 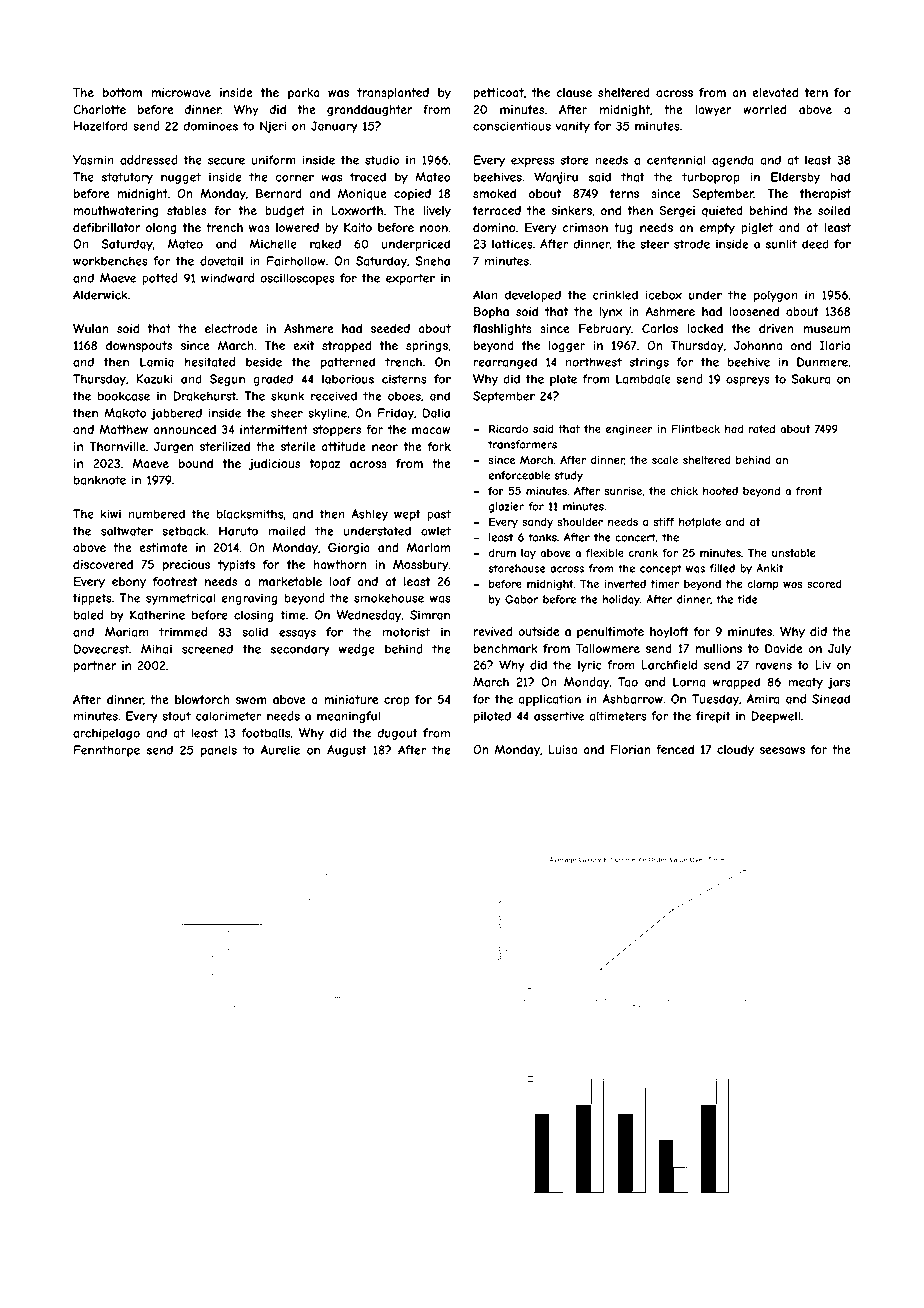 What do you see at coordinates (101, 126) in the screenshot?
I see `Hazelford` at bounding box center [101, 126].
